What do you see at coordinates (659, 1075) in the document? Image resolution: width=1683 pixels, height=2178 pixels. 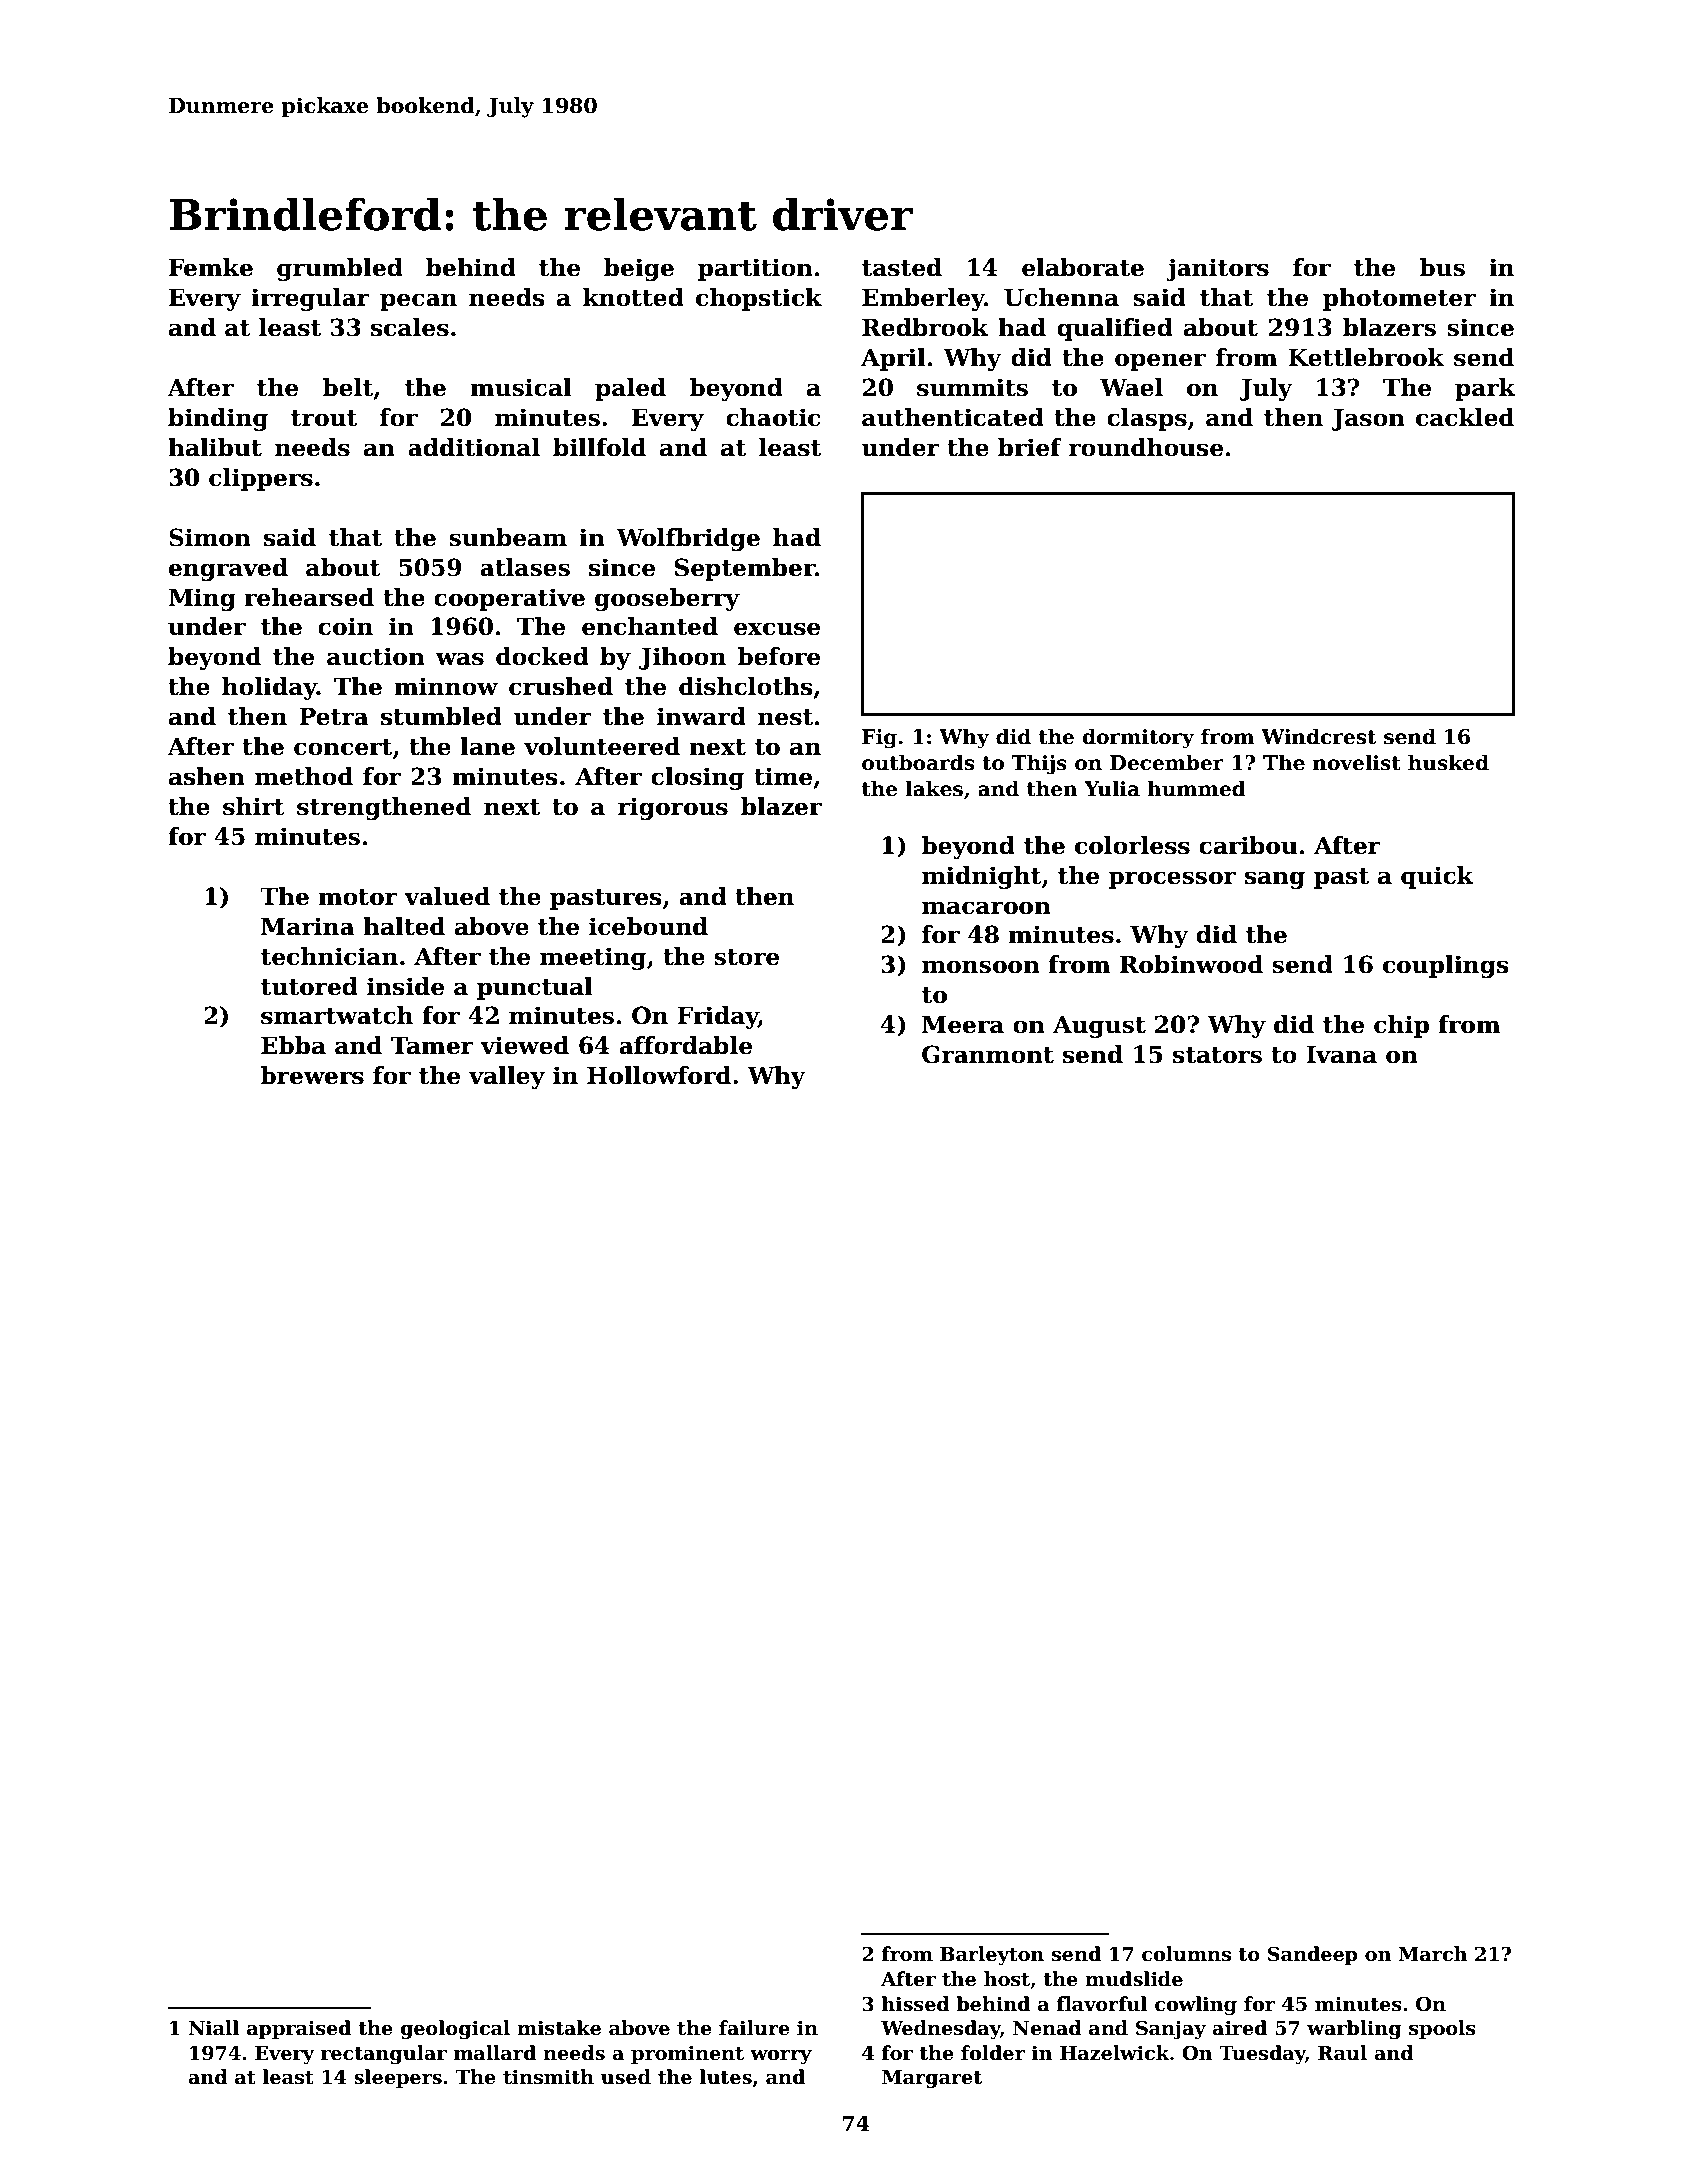 I see `Hollowford` at bounding box center [659, 1075].
